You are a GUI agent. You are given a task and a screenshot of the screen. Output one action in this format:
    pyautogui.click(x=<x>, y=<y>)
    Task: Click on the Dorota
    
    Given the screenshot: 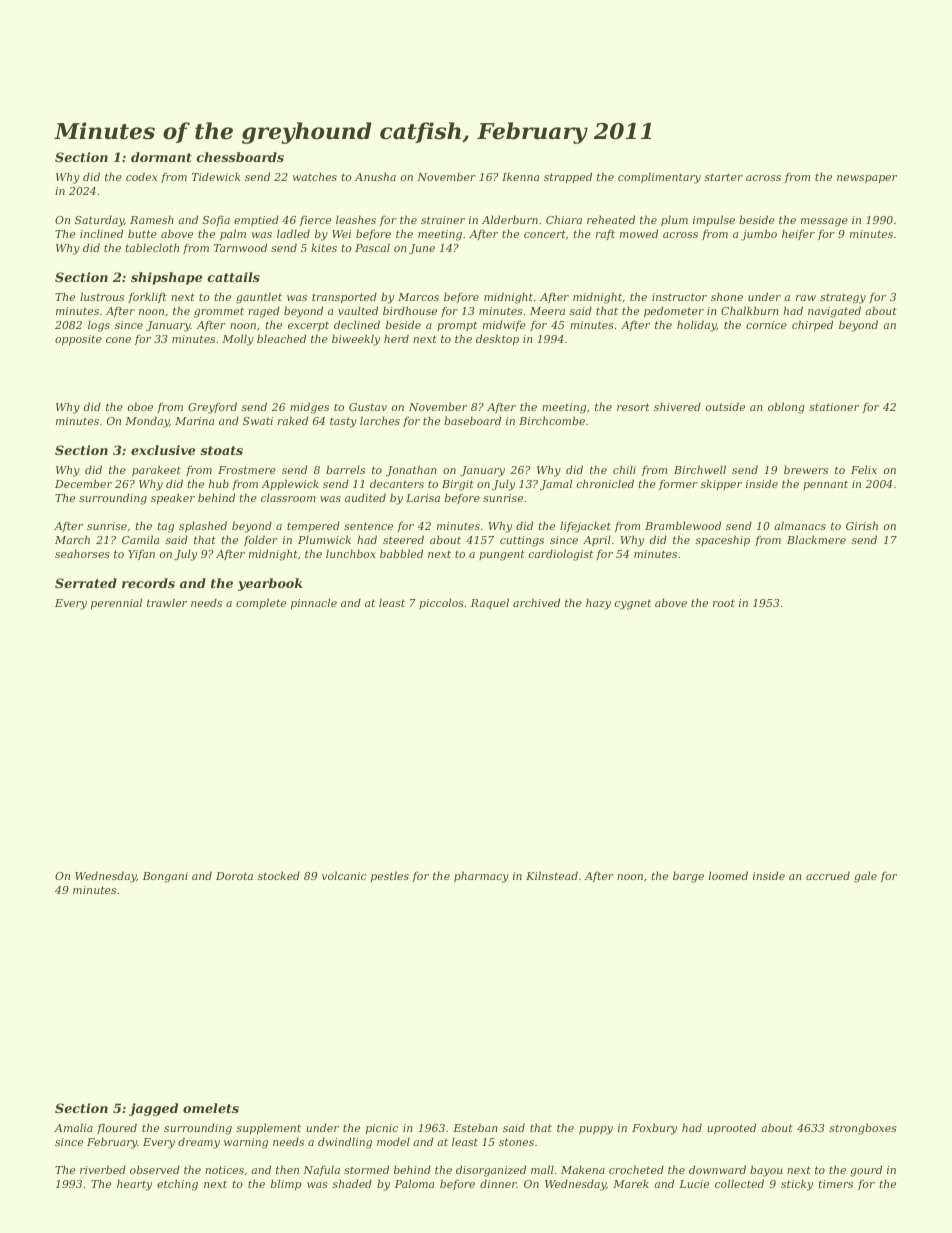 What is the action you would take?
    pyautogui.click(x=234, y=876)
